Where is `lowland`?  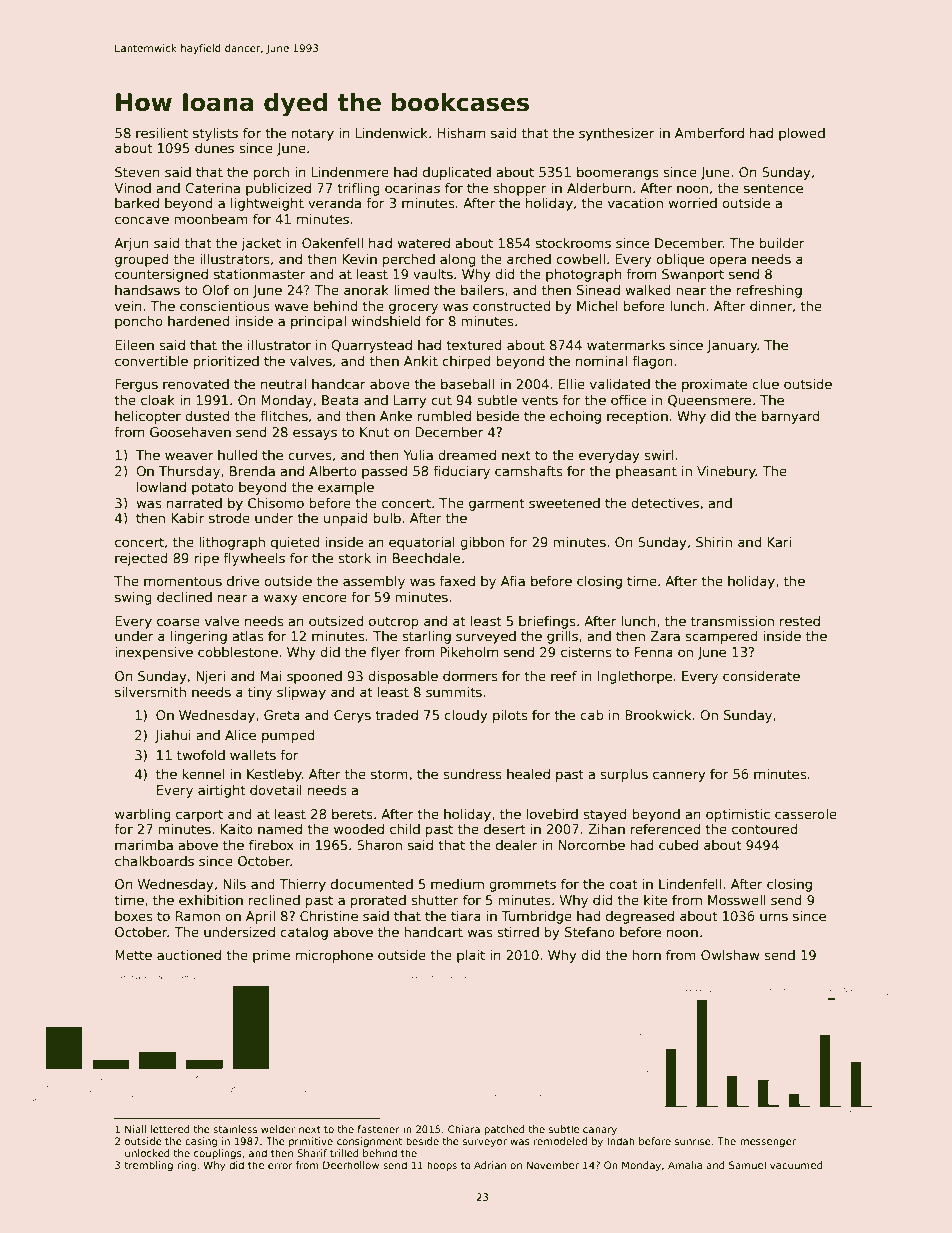
lowland is located at coordinates (161, 487).
